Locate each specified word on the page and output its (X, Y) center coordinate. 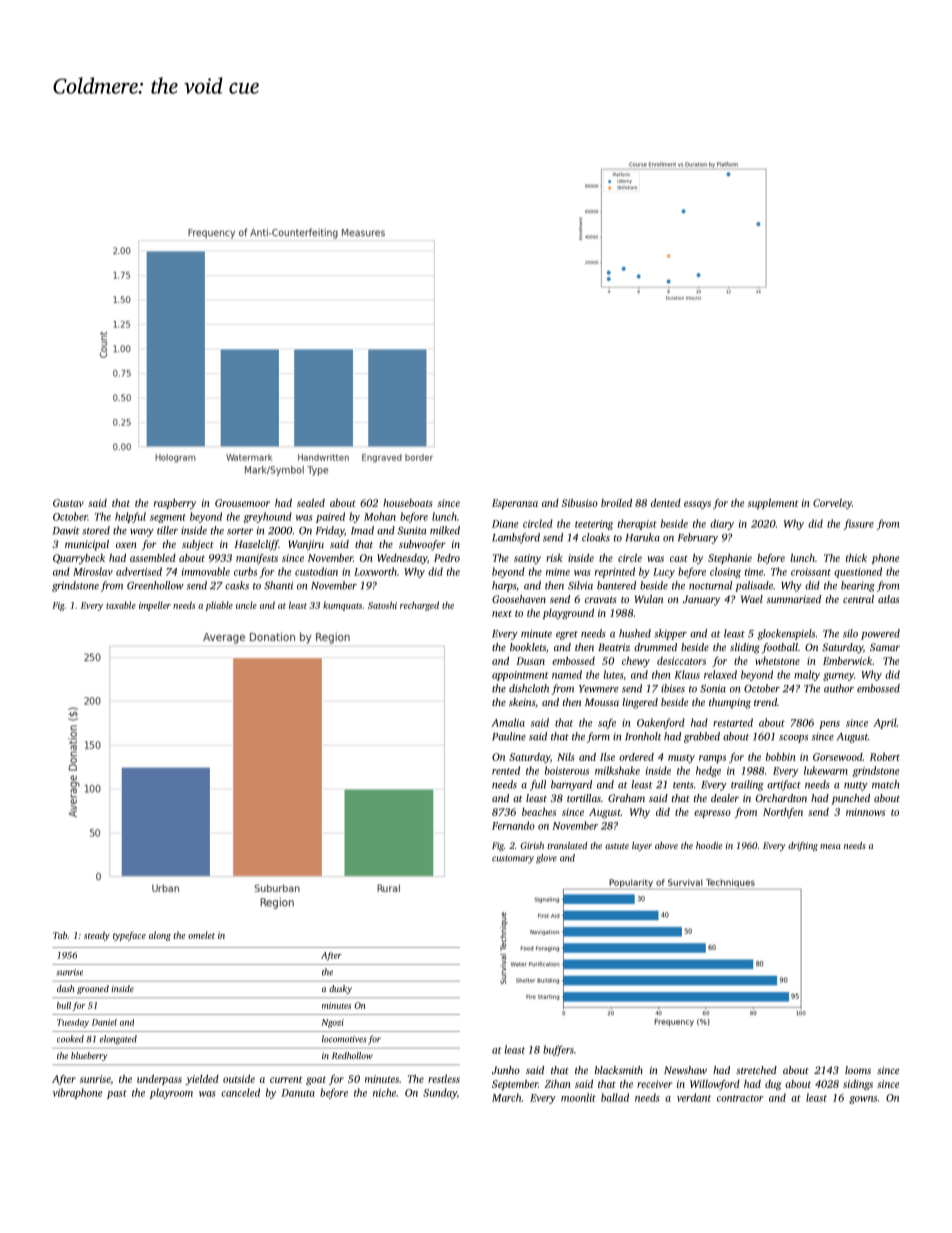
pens (829, 725)
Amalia (508, 722)
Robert (885, 757)
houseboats (407, 503)
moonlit (578, 1097)
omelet (201, 935)
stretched (756, 1070)
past (117, 1094)
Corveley (832, 504)
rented (506, 770)
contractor (740, 1098)
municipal (87, 545)
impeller (155, 606)
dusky (340, 989)
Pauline (509, 736)
